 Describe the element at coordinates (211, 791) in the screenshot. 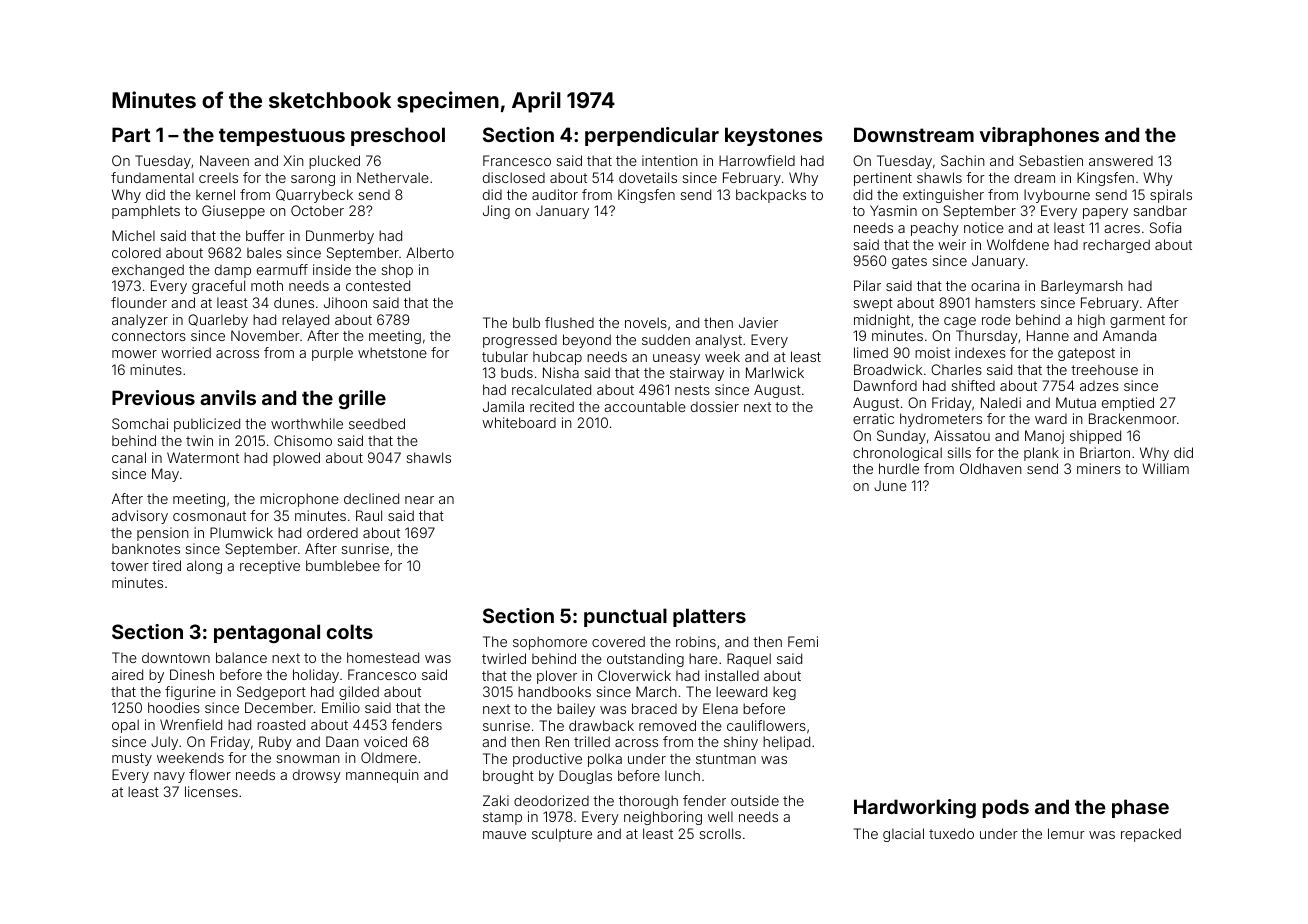

I see `licenses` at that location.
